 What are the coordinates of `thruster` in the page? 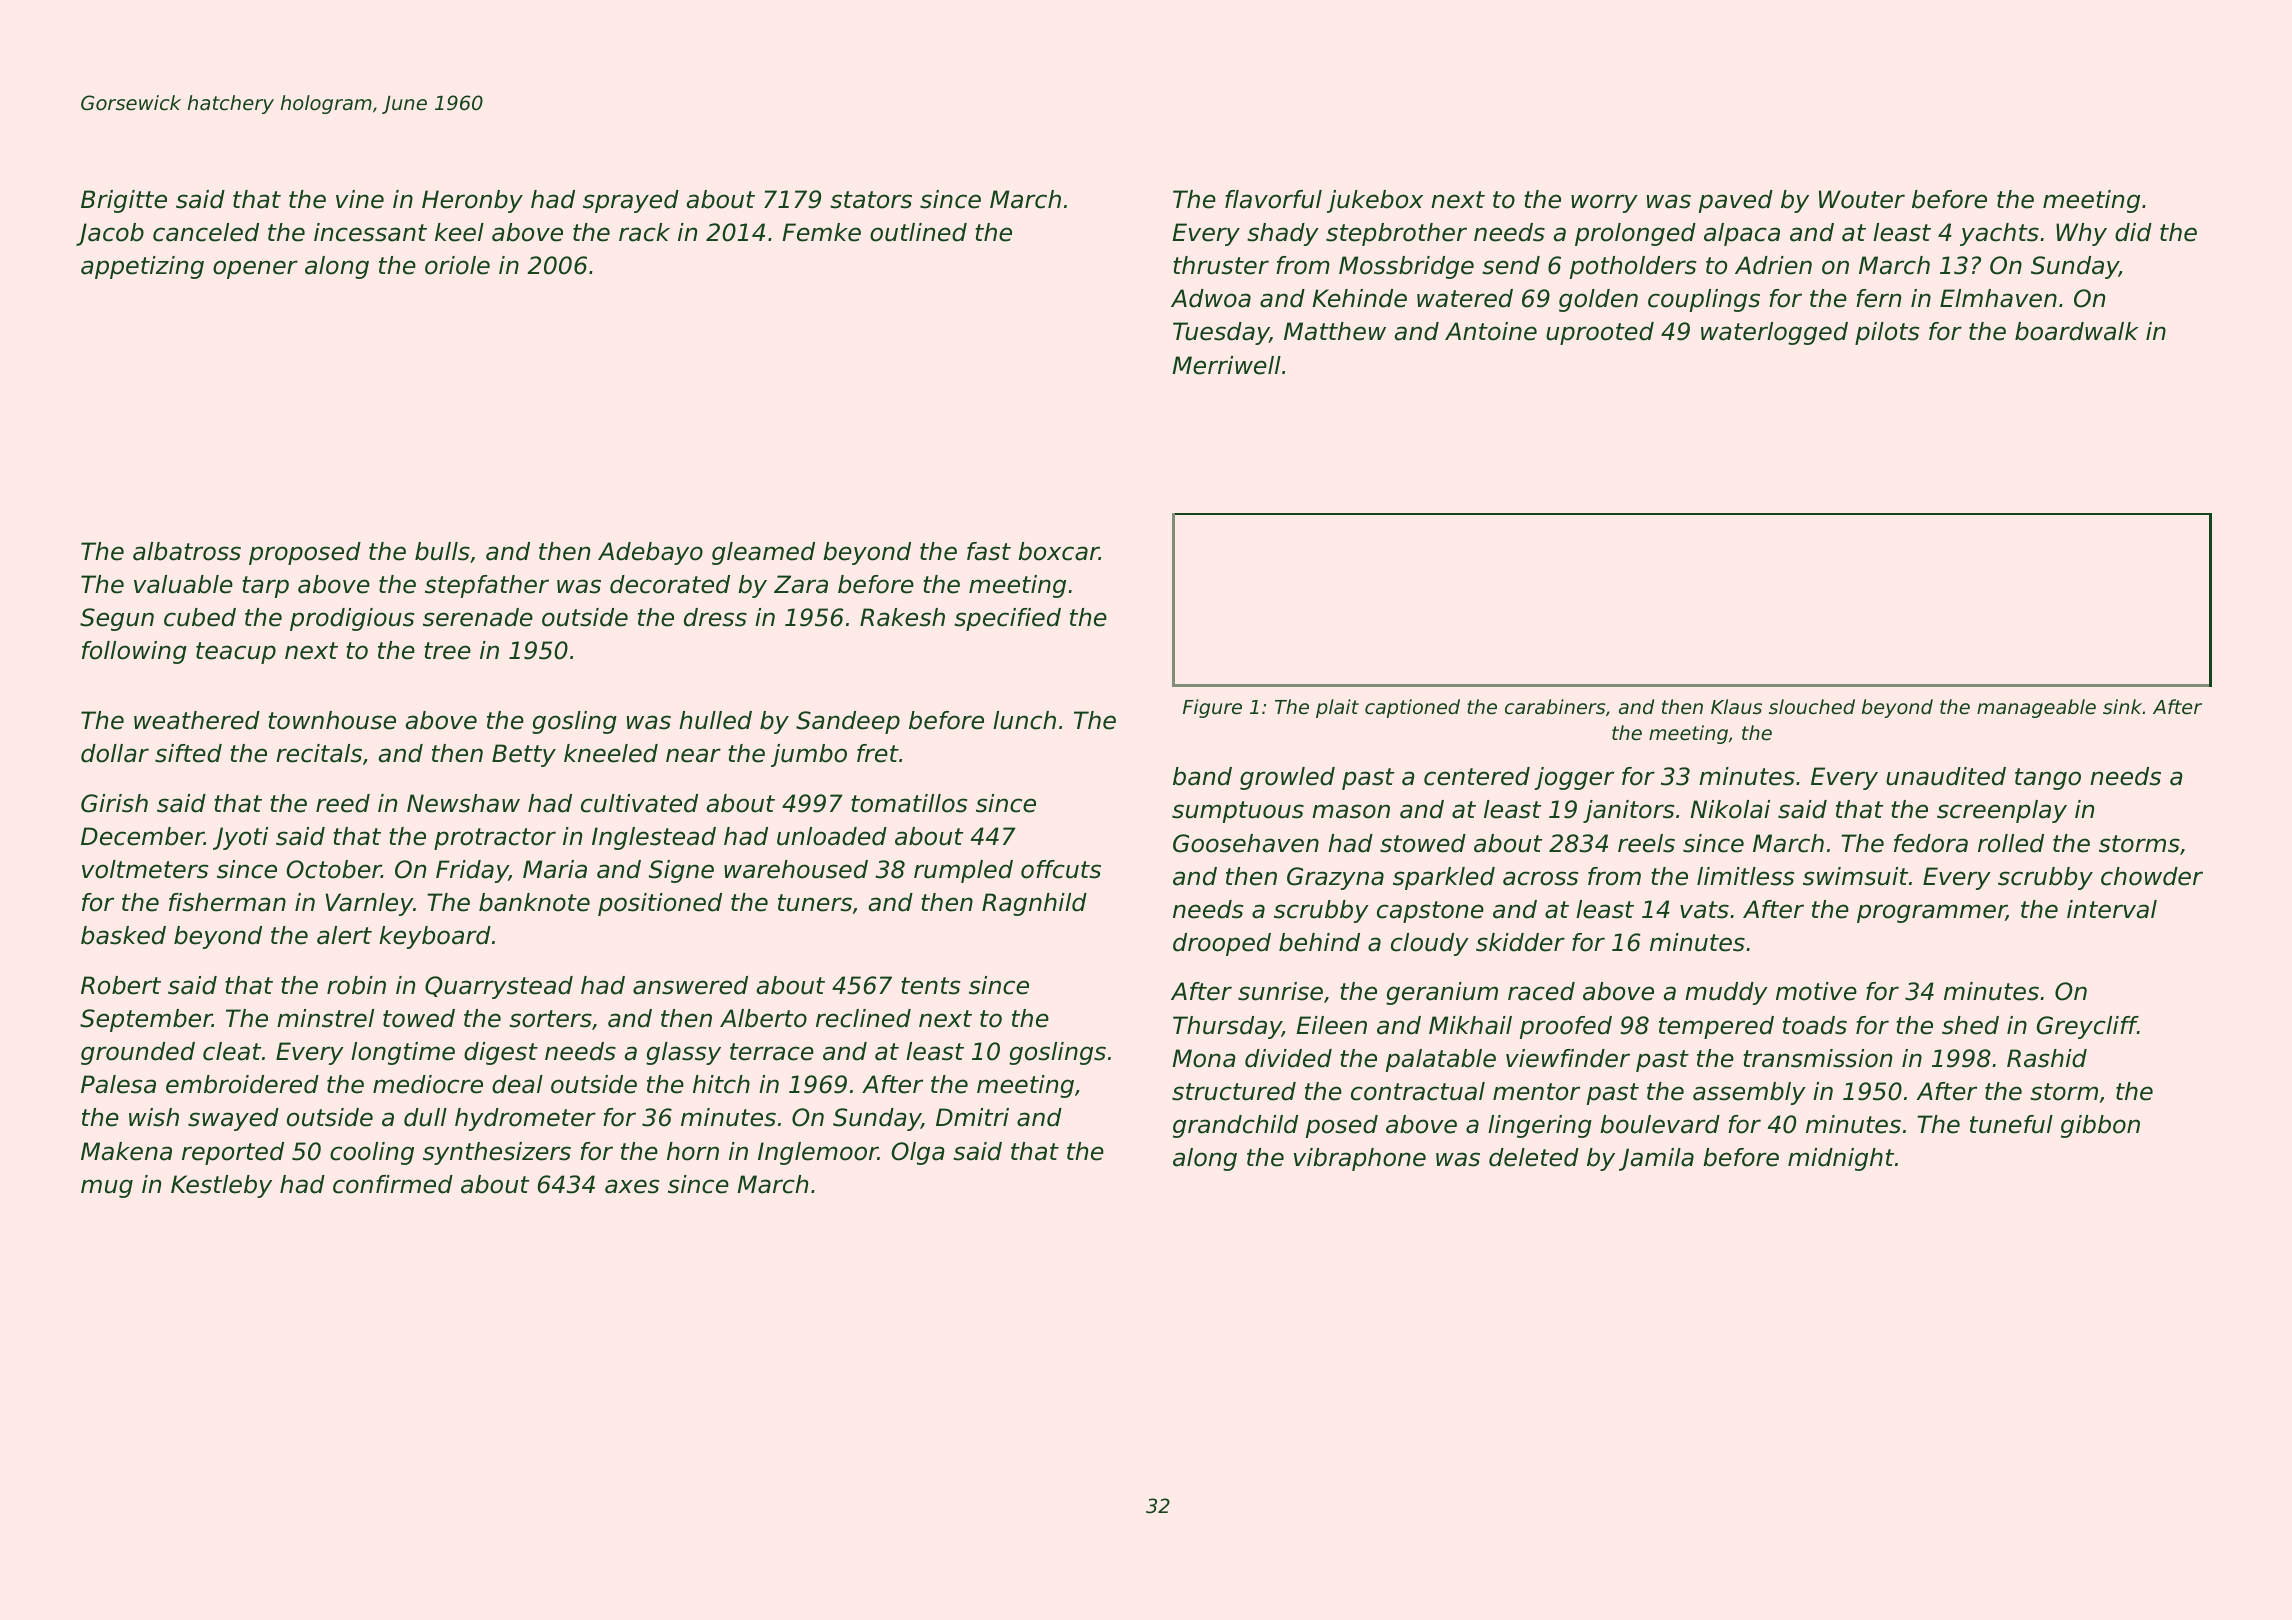 It's located at (1221, 265).
